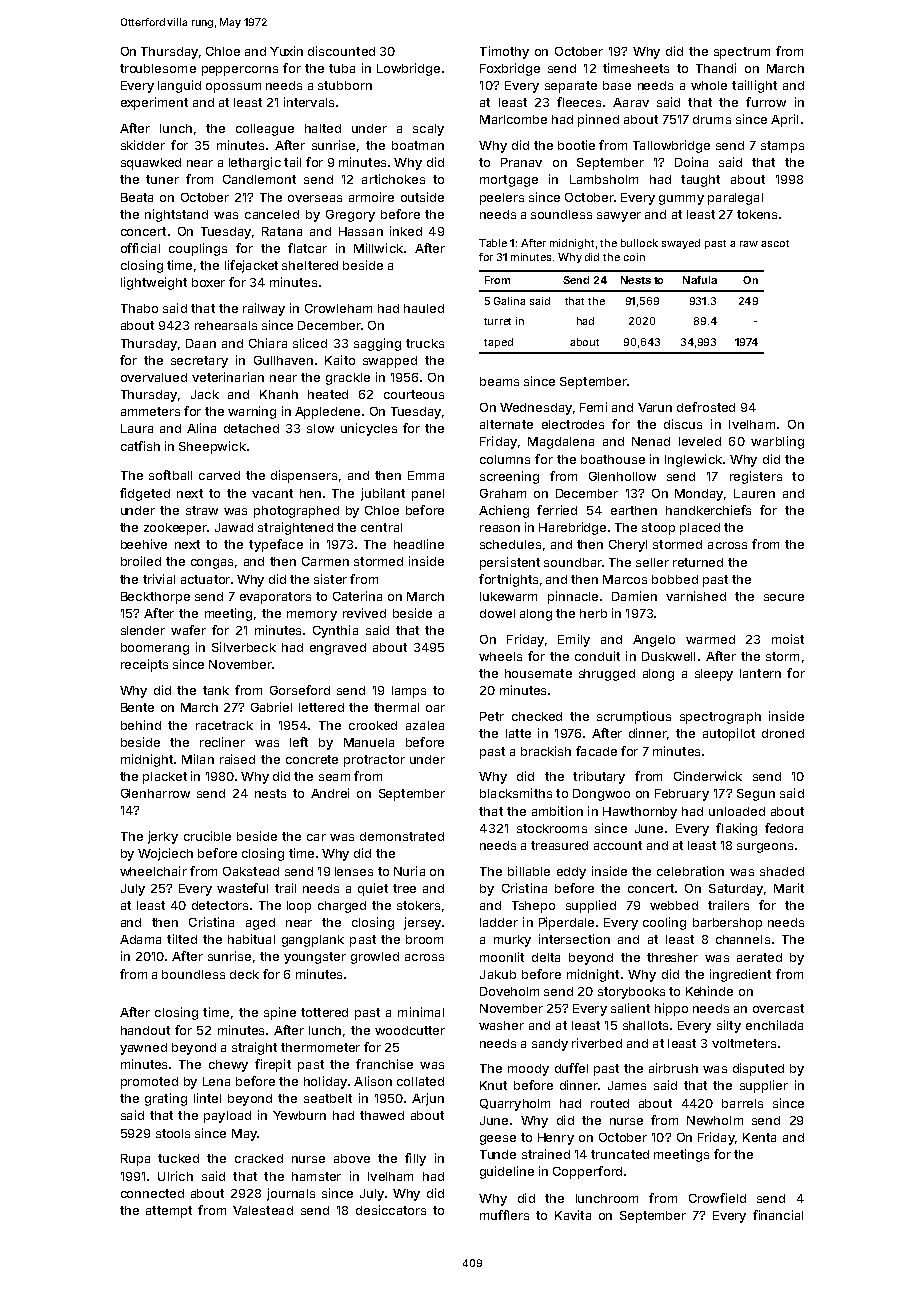 This screenshot has width=924, height=1308. I want to click on lantern, so click(760, 673).
